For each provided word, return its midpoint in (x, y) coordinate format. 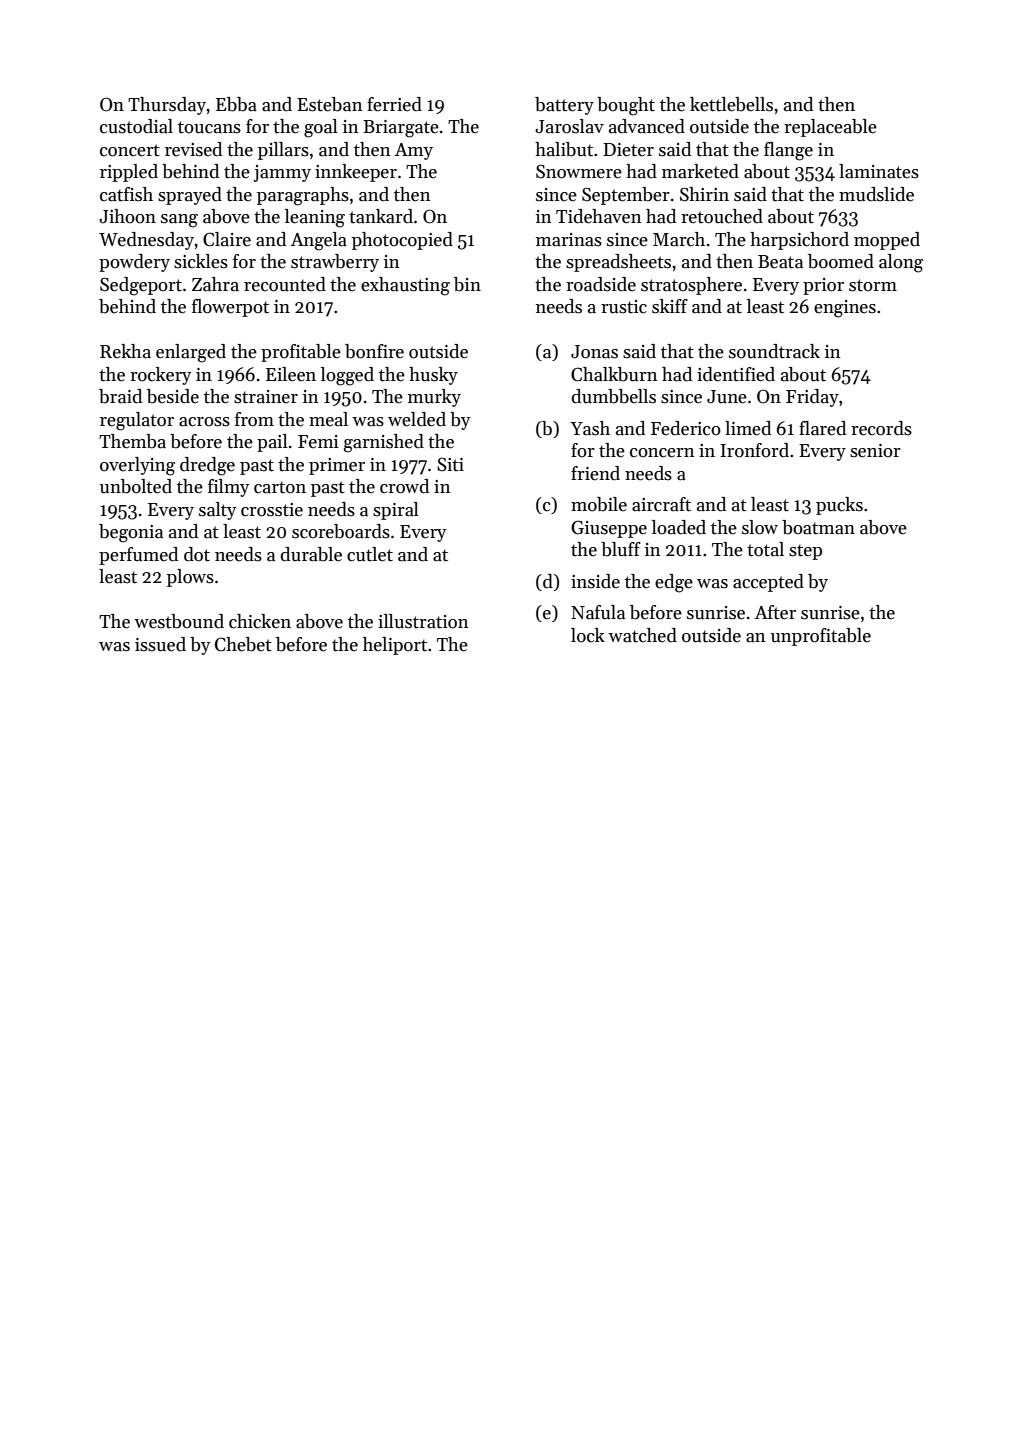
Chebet (243, 644)
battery (564, 106)
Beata (780, 262)
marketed (700, 171)
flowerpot (230, 308)
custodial (136, 126)
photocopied (402, 241)
